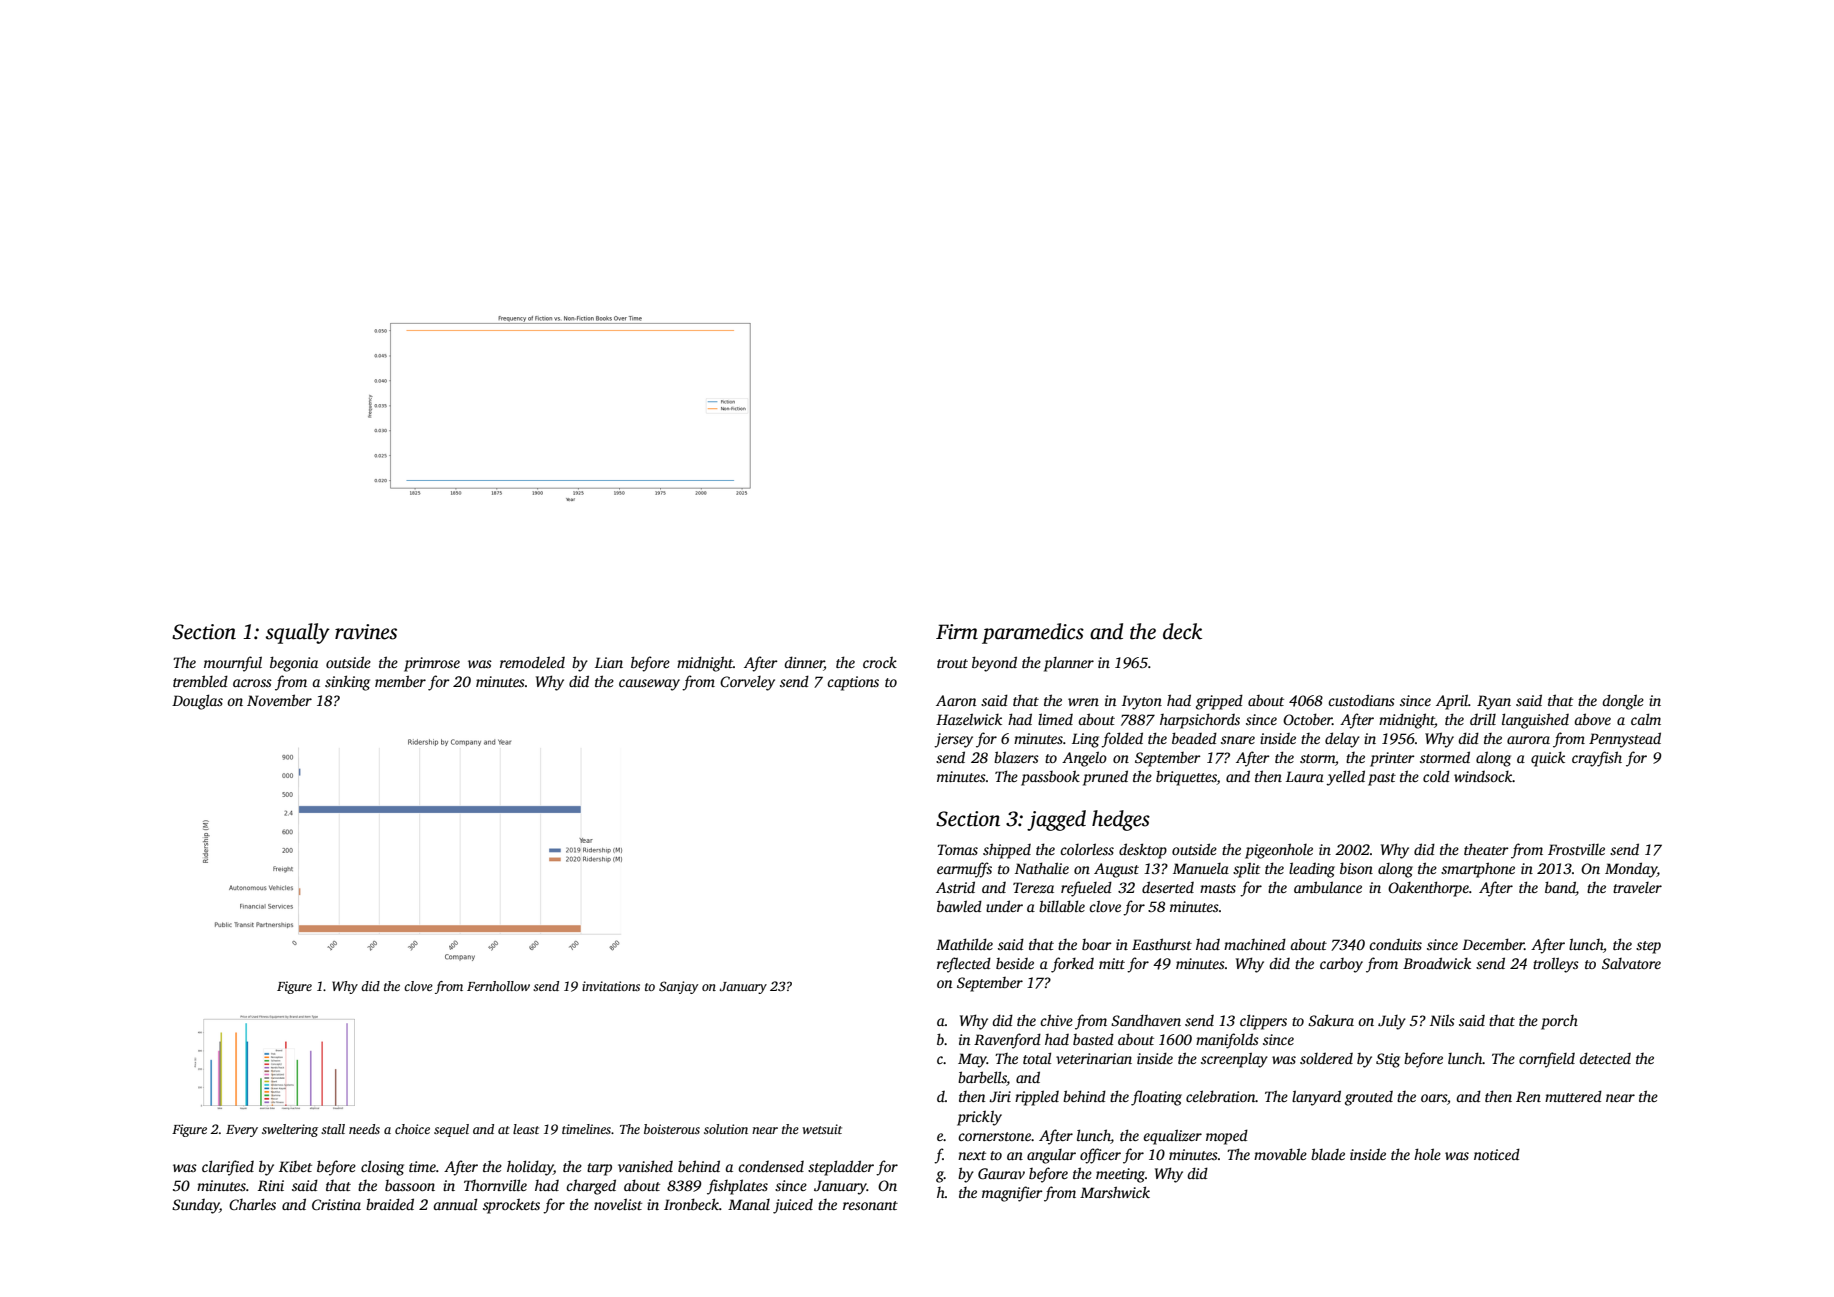 This image has width=1834, height=1297. What do you see at coordinates (1556, 965) in the image?
I see `trolleys` at bounding box center [1556, 965].
